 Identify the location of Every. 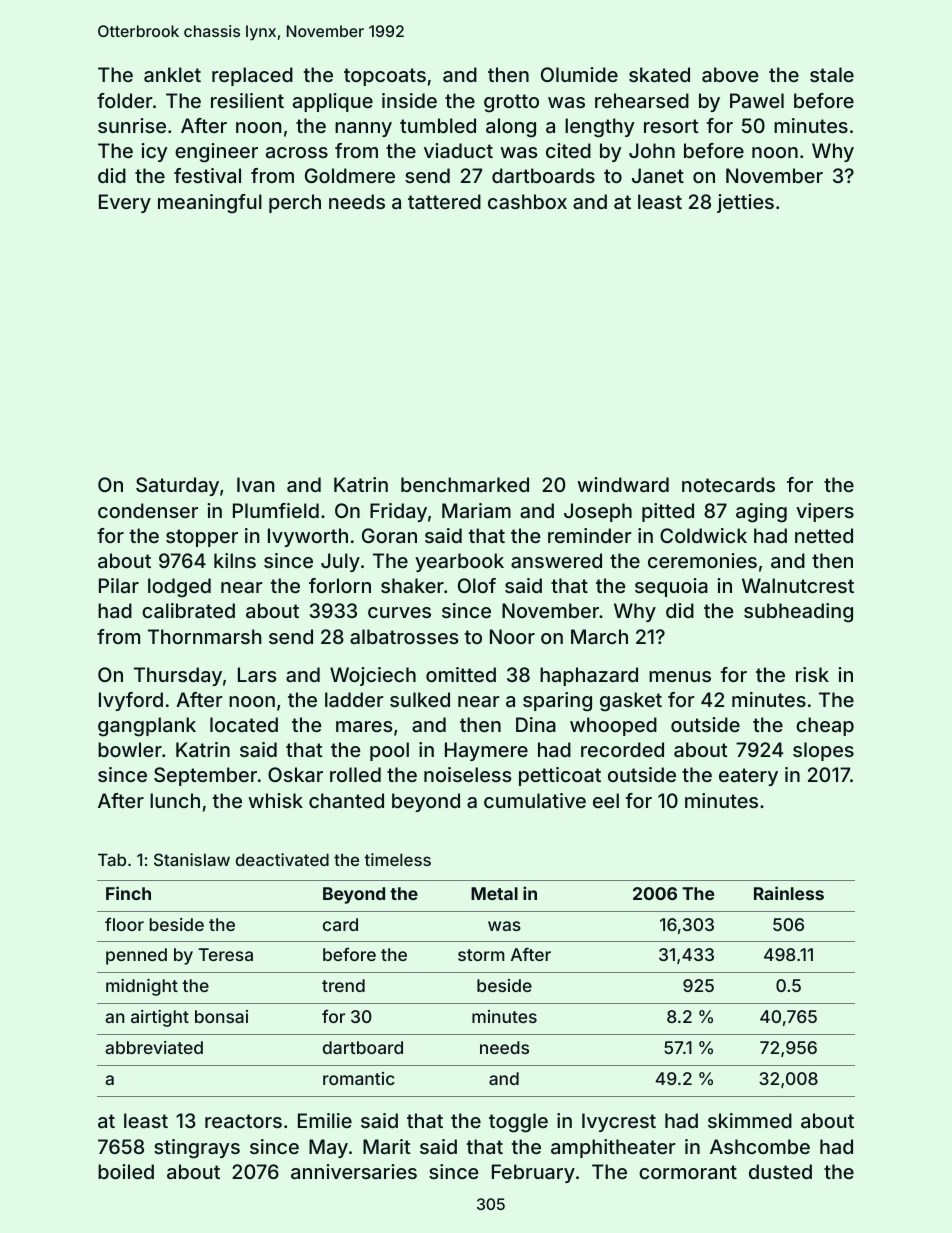
(125, 203).
